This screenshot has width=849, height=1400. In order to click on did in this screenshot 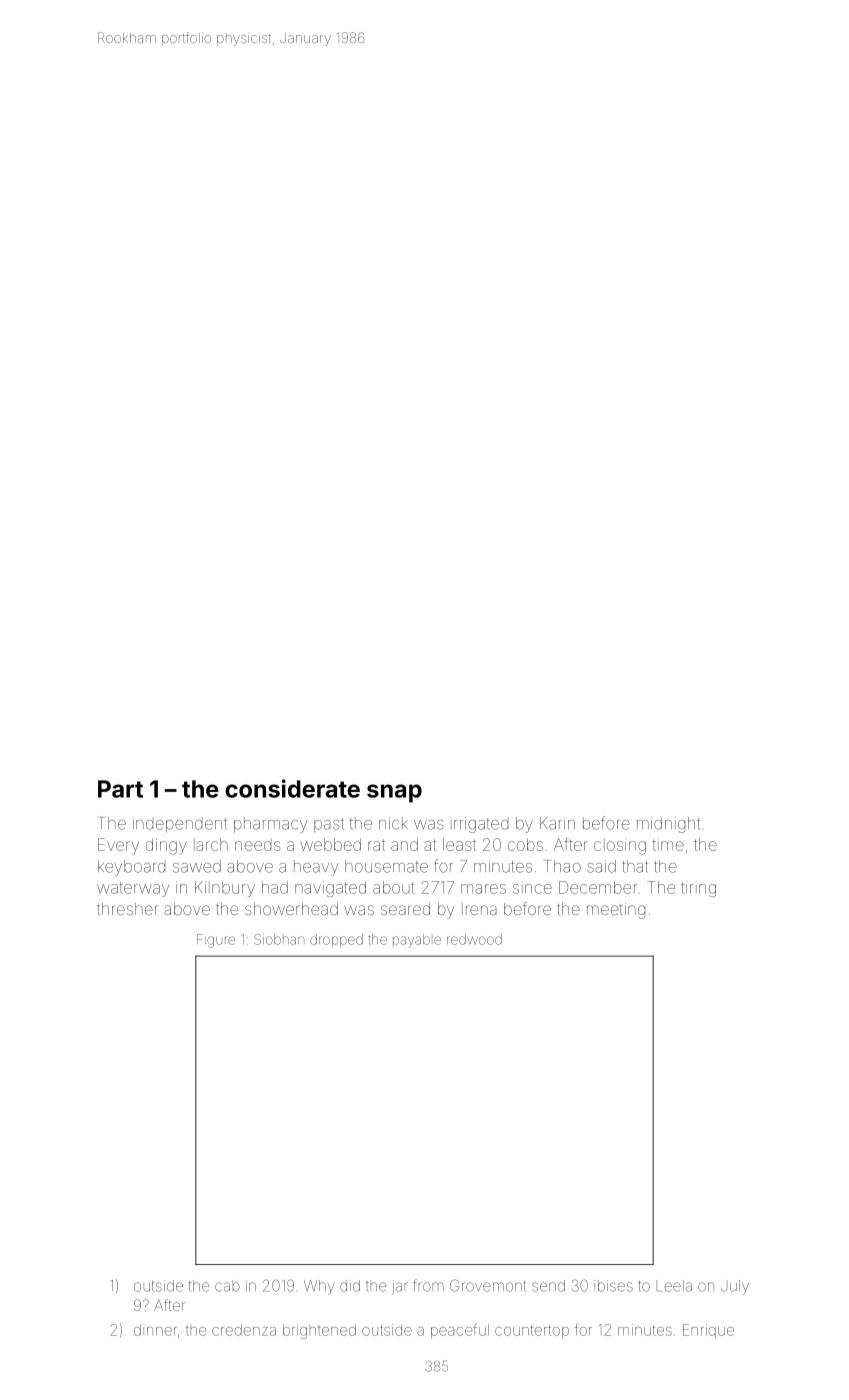, I will do `click(350, 1286)`.
